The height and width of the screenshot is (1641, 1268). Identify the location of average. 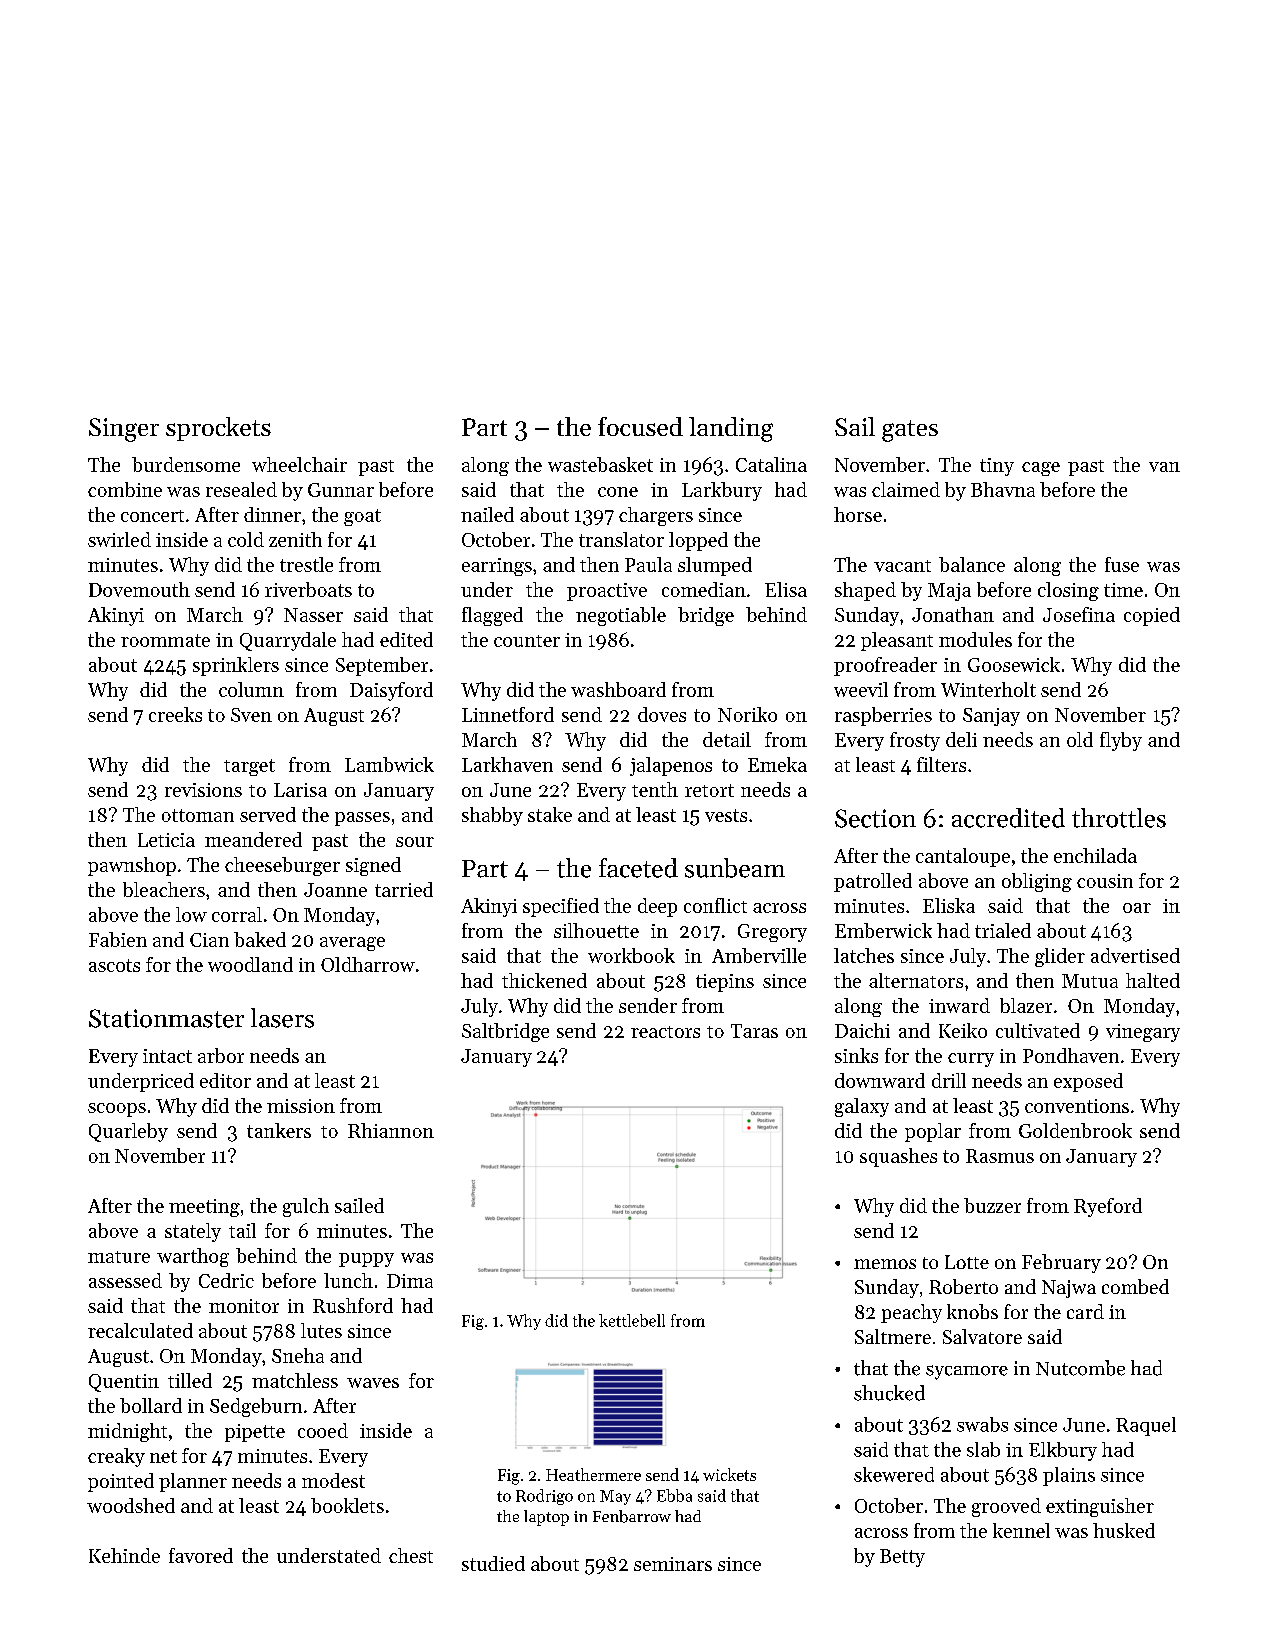
(352, 944).
